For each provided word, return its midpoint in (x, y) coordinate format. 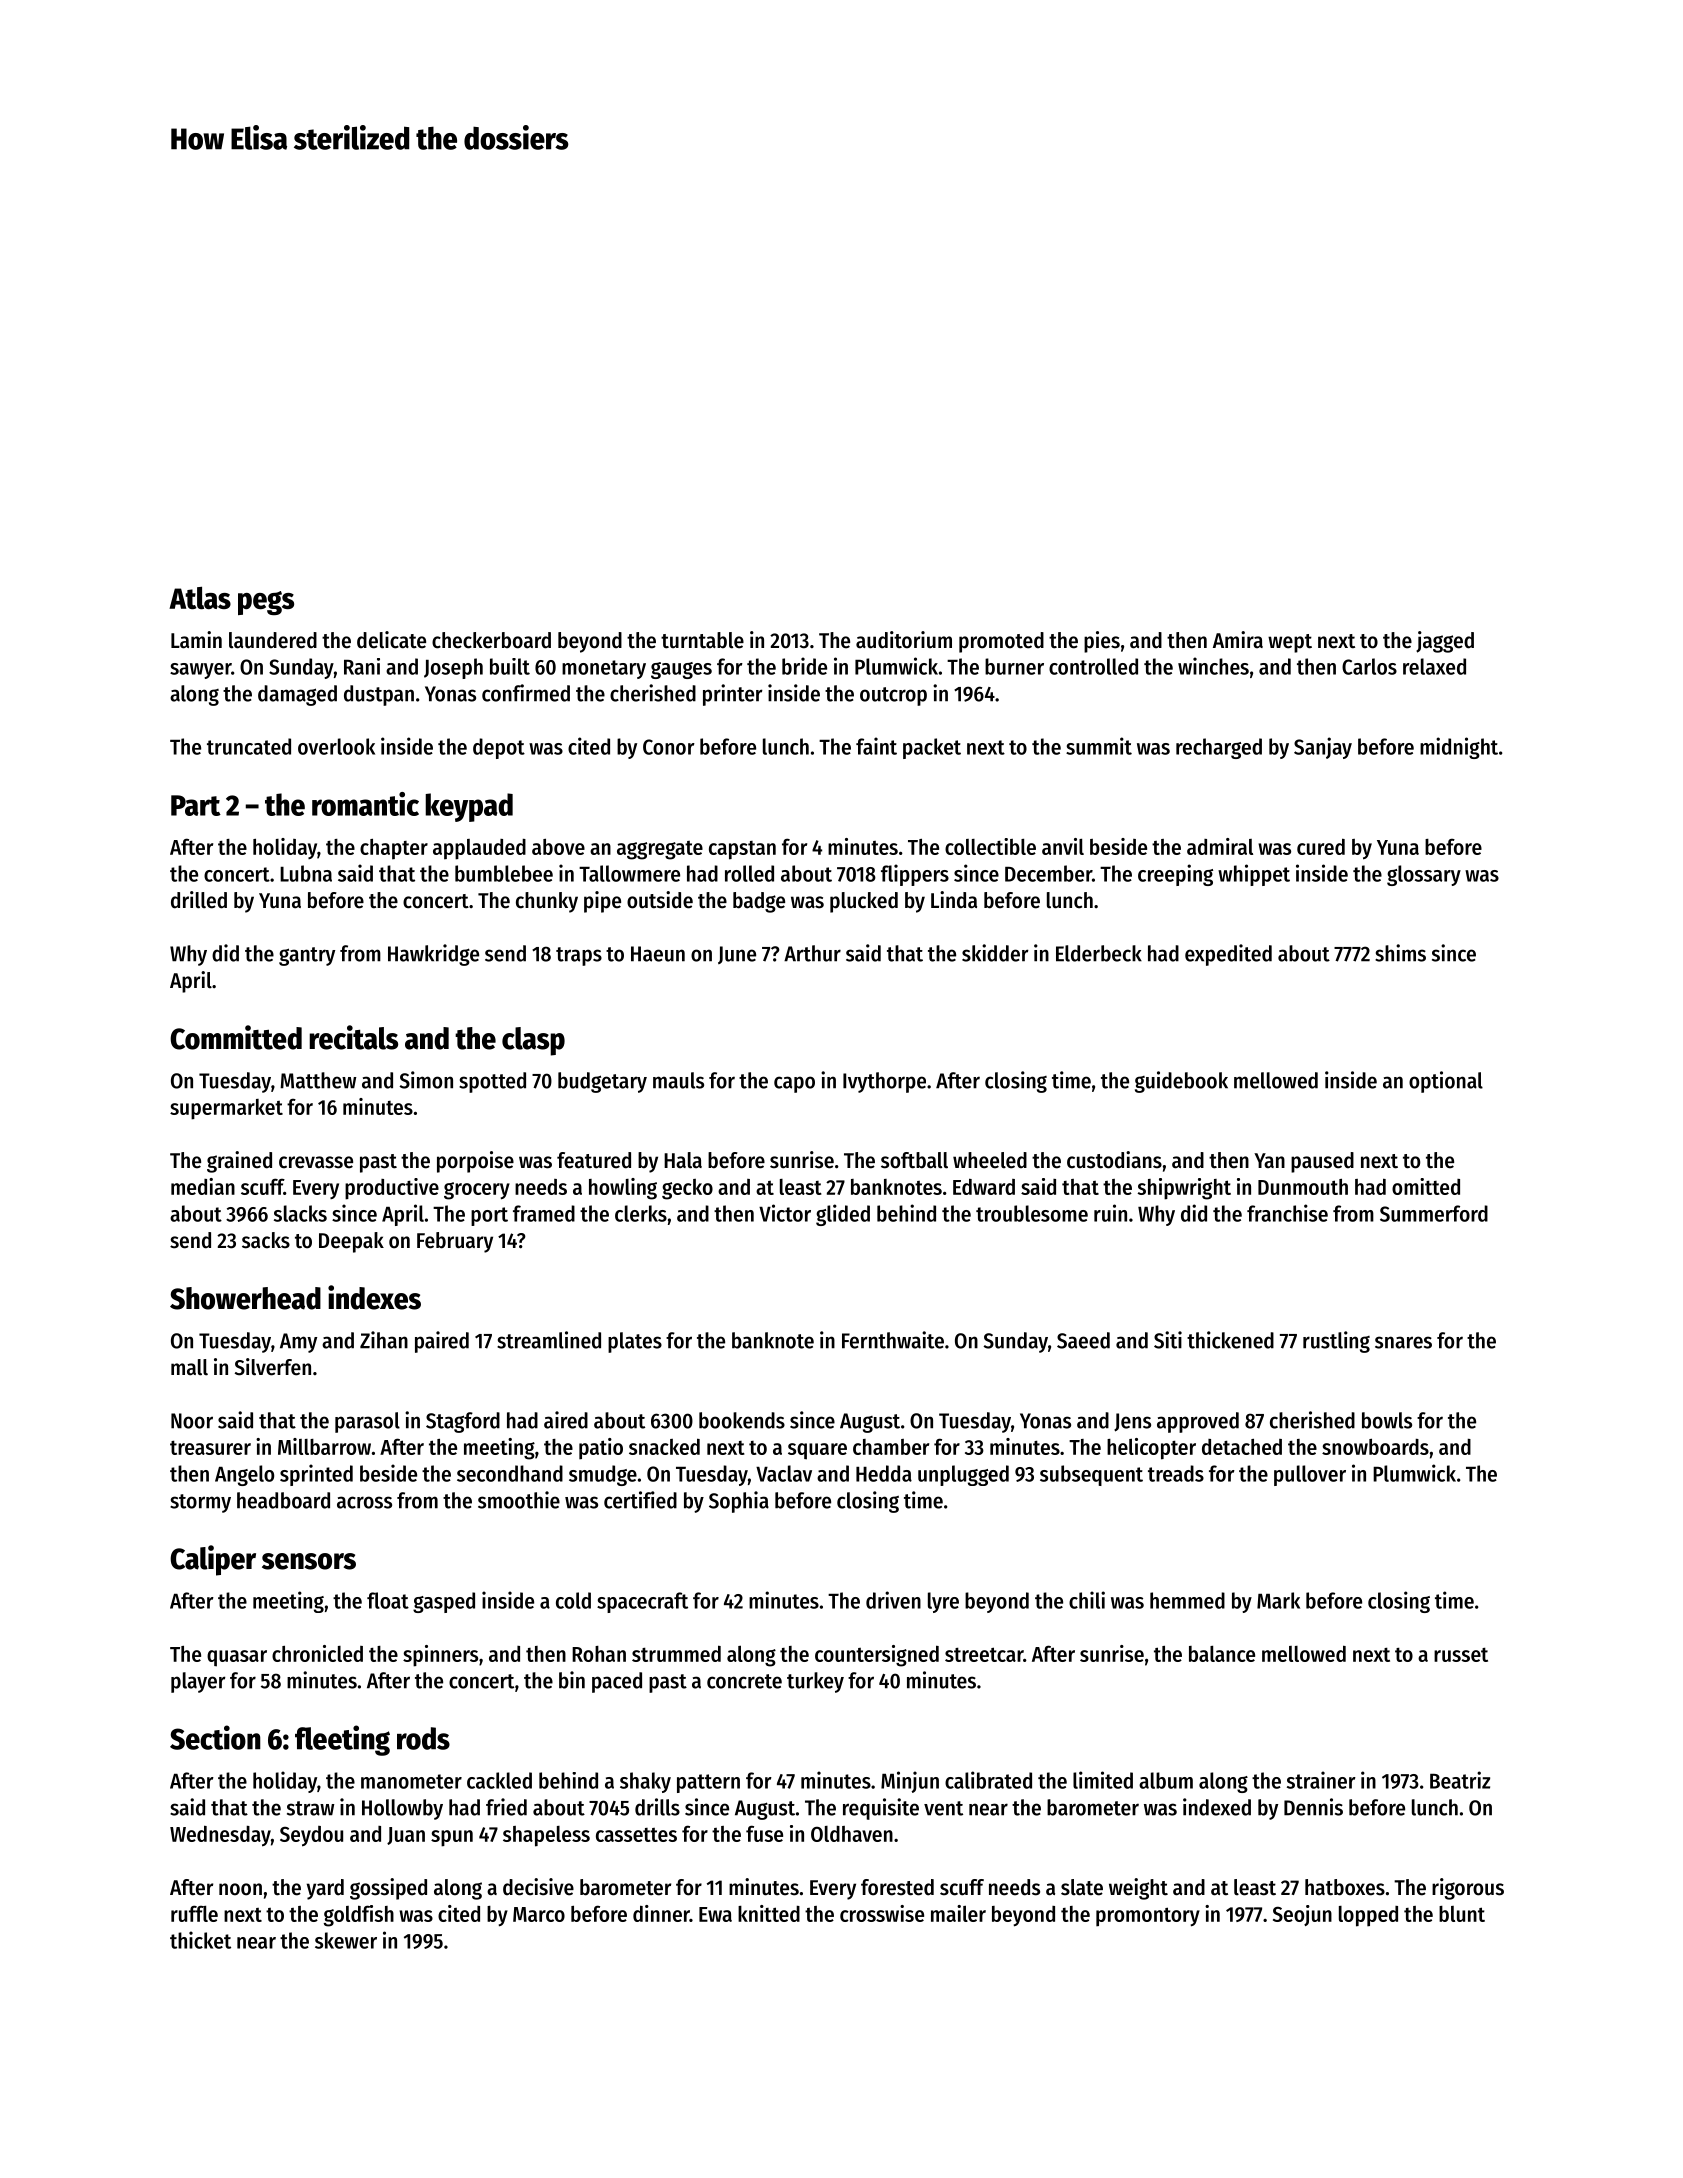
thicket (200, 1940)
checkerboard (491, 640)
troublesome (1032, 1213)
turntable (702, 640)
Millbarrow (324, 1446)
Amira (1238, 640)
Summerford (1434, 1213)
